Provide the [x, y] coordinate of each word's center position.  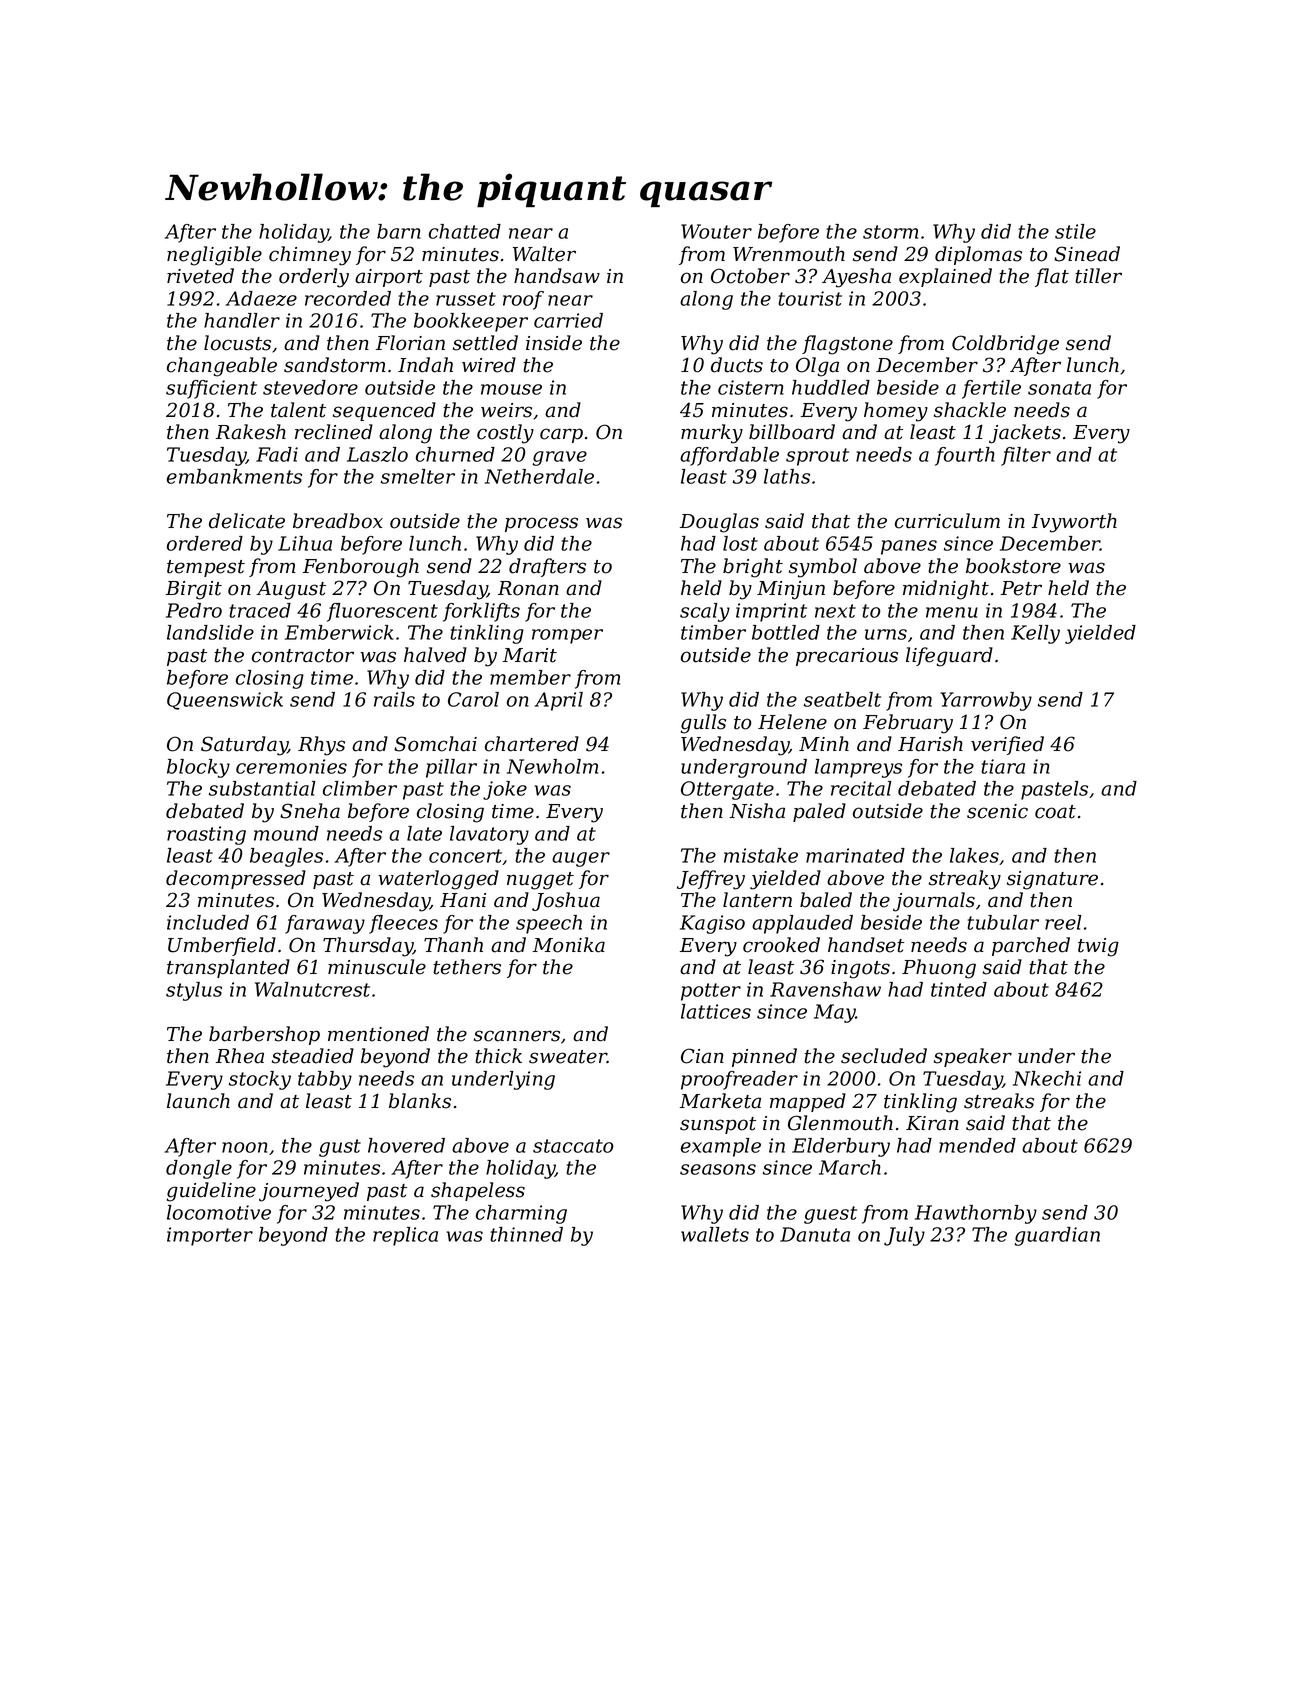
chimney [310, 256]
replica [405, 1236]
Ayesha [856, 278]
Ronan [528, 588]
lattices [716, 1011]
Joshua [566, 901]
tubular [1003, 922]
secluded [884, 1056]
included [208, 922]
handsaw [557, 276]
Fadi [277, 454]
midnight [946, 590]
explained [945, 277]
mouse [511, 389]
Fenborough [361, 568]
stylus [194, 991]
